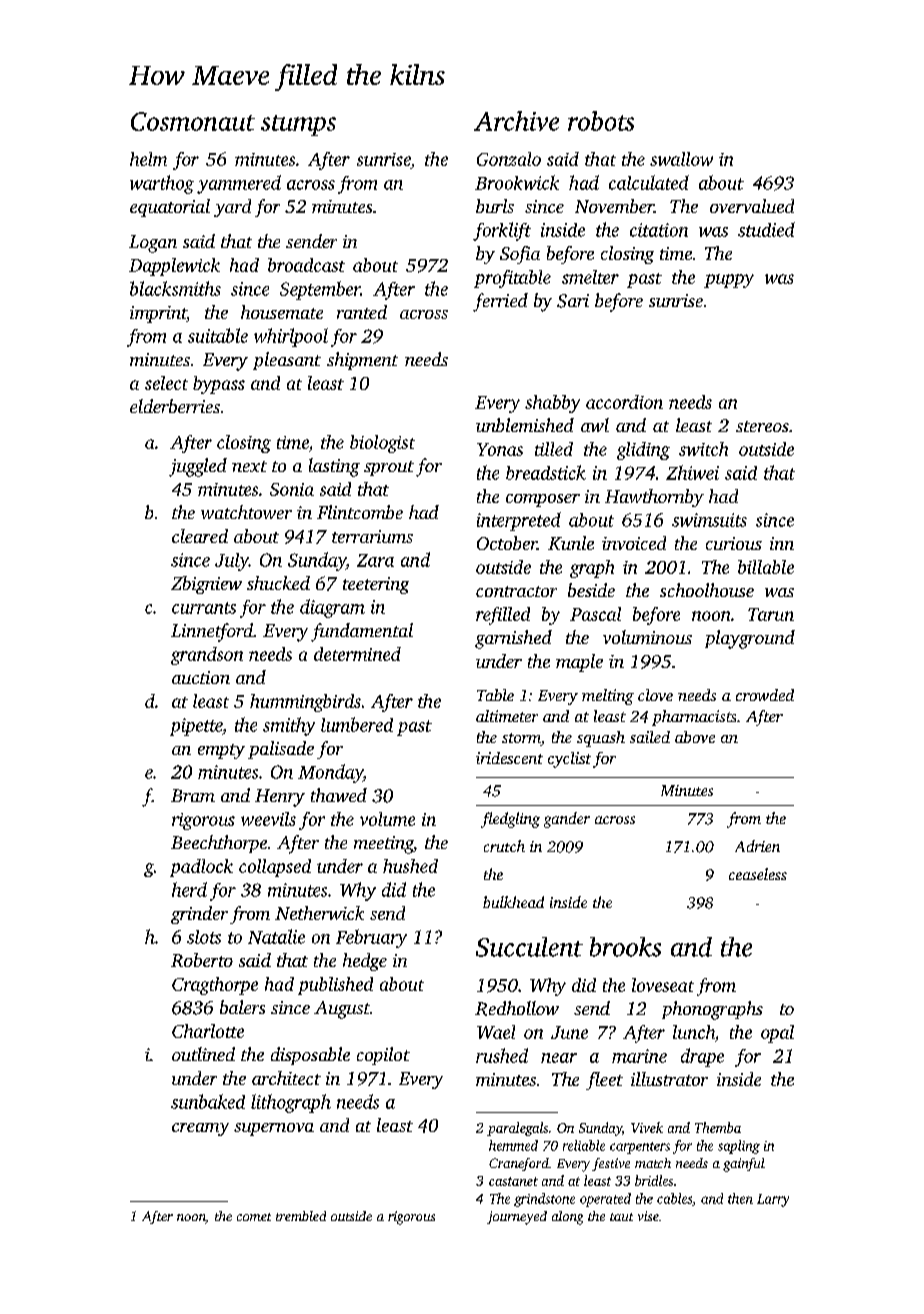 This page has height=1314, width=924. I want to click on auction, so click(201, 677).
